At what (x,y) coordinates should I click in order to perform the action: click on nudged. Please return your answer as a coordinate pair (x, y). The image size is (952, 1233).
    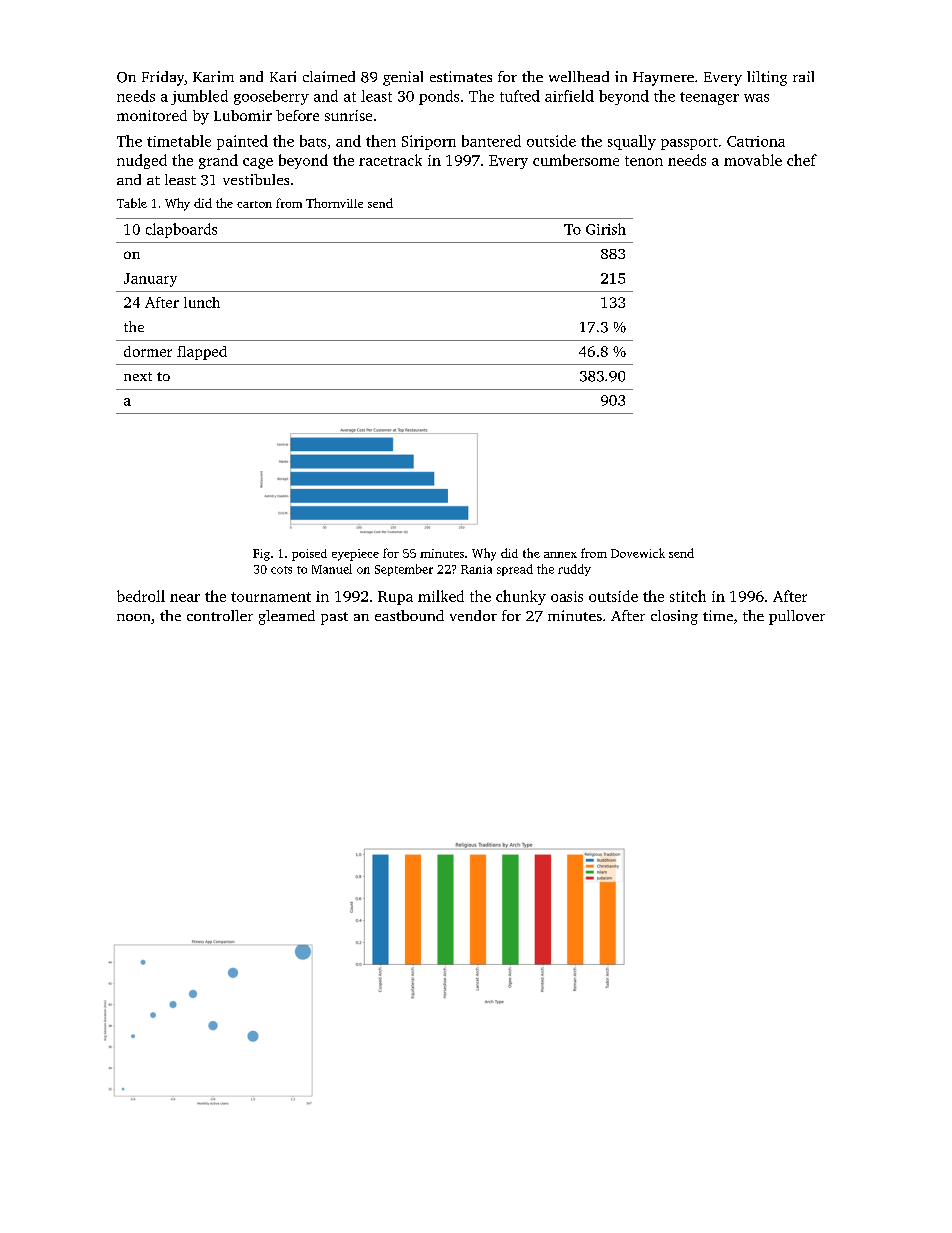
    Looking at the image, I should click on (142, 161).
